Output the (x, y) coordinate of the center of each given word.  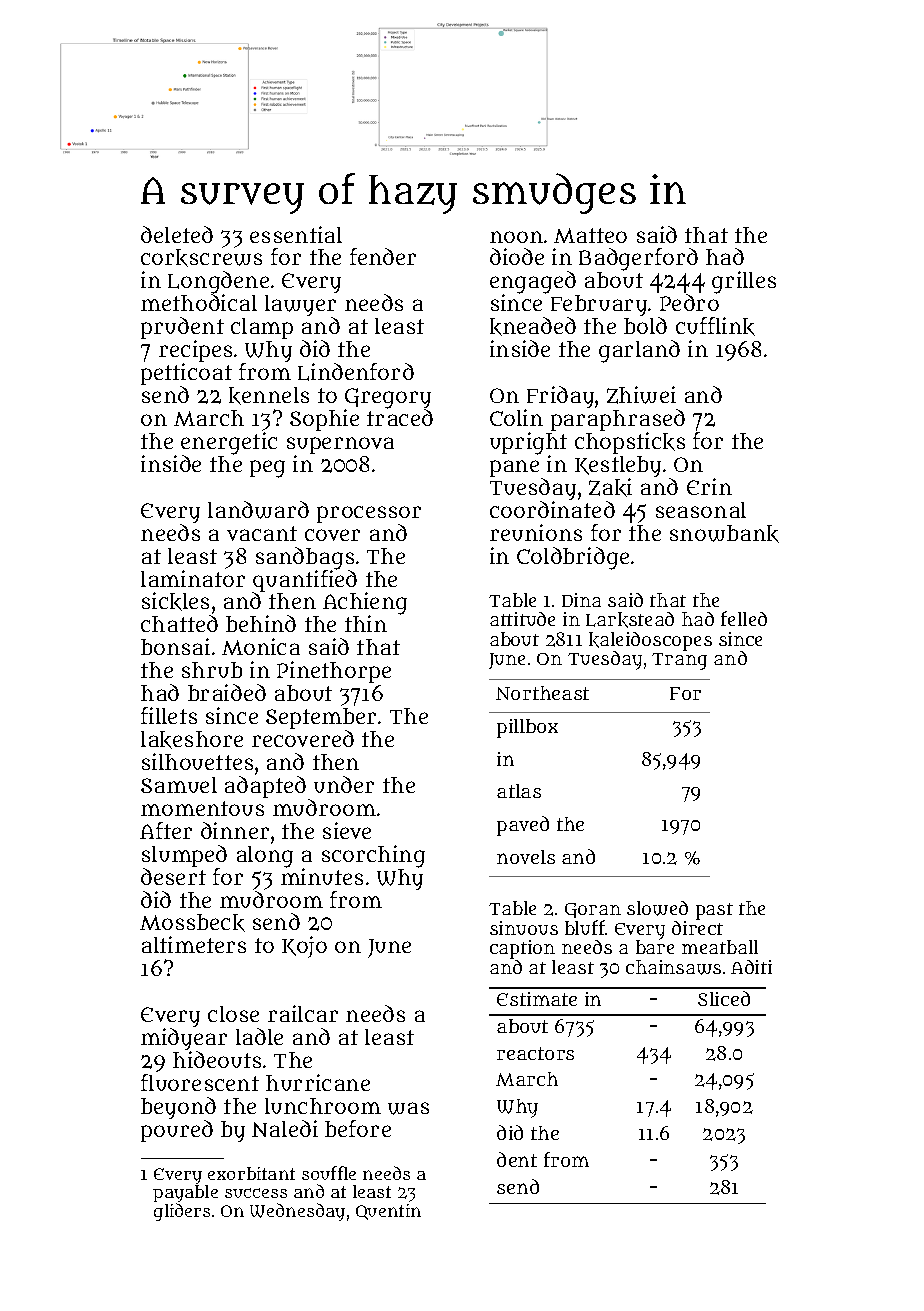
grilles (744, 282)
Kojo (304, 947)
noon (516, 237)
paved (523, 826)
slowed (657, 908)
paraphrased (618, 420)
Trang (679, 661)
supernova (340, 445)
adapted (265, 787)
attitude (522, 619)
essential (296, 234)
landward (258, 510)
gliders (182, 1212)
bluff (585, 927)
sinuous (524, 928)
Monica (261, 646)
